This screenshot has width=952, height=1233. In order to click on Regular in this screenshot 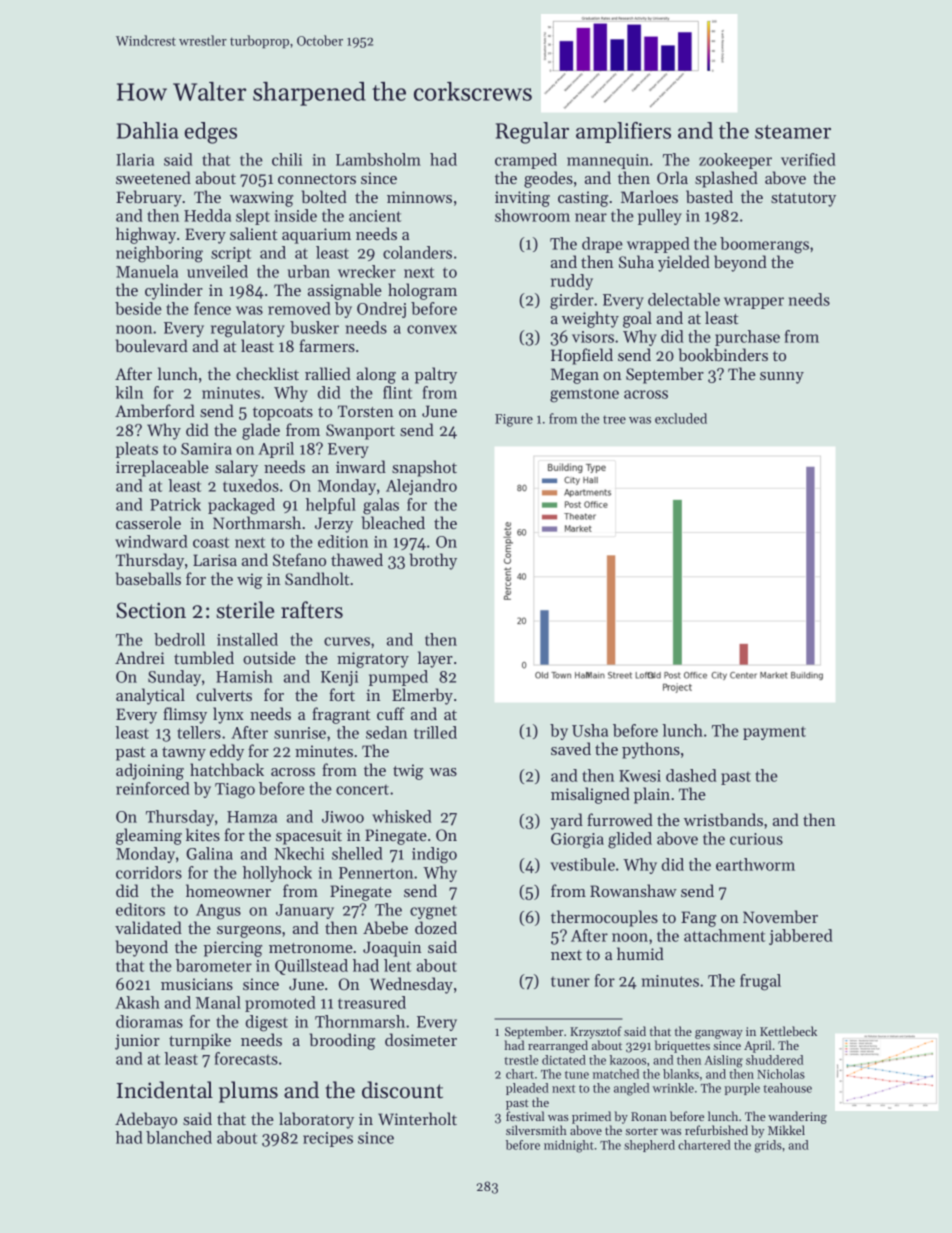, I will do `click(532, 133)`.
